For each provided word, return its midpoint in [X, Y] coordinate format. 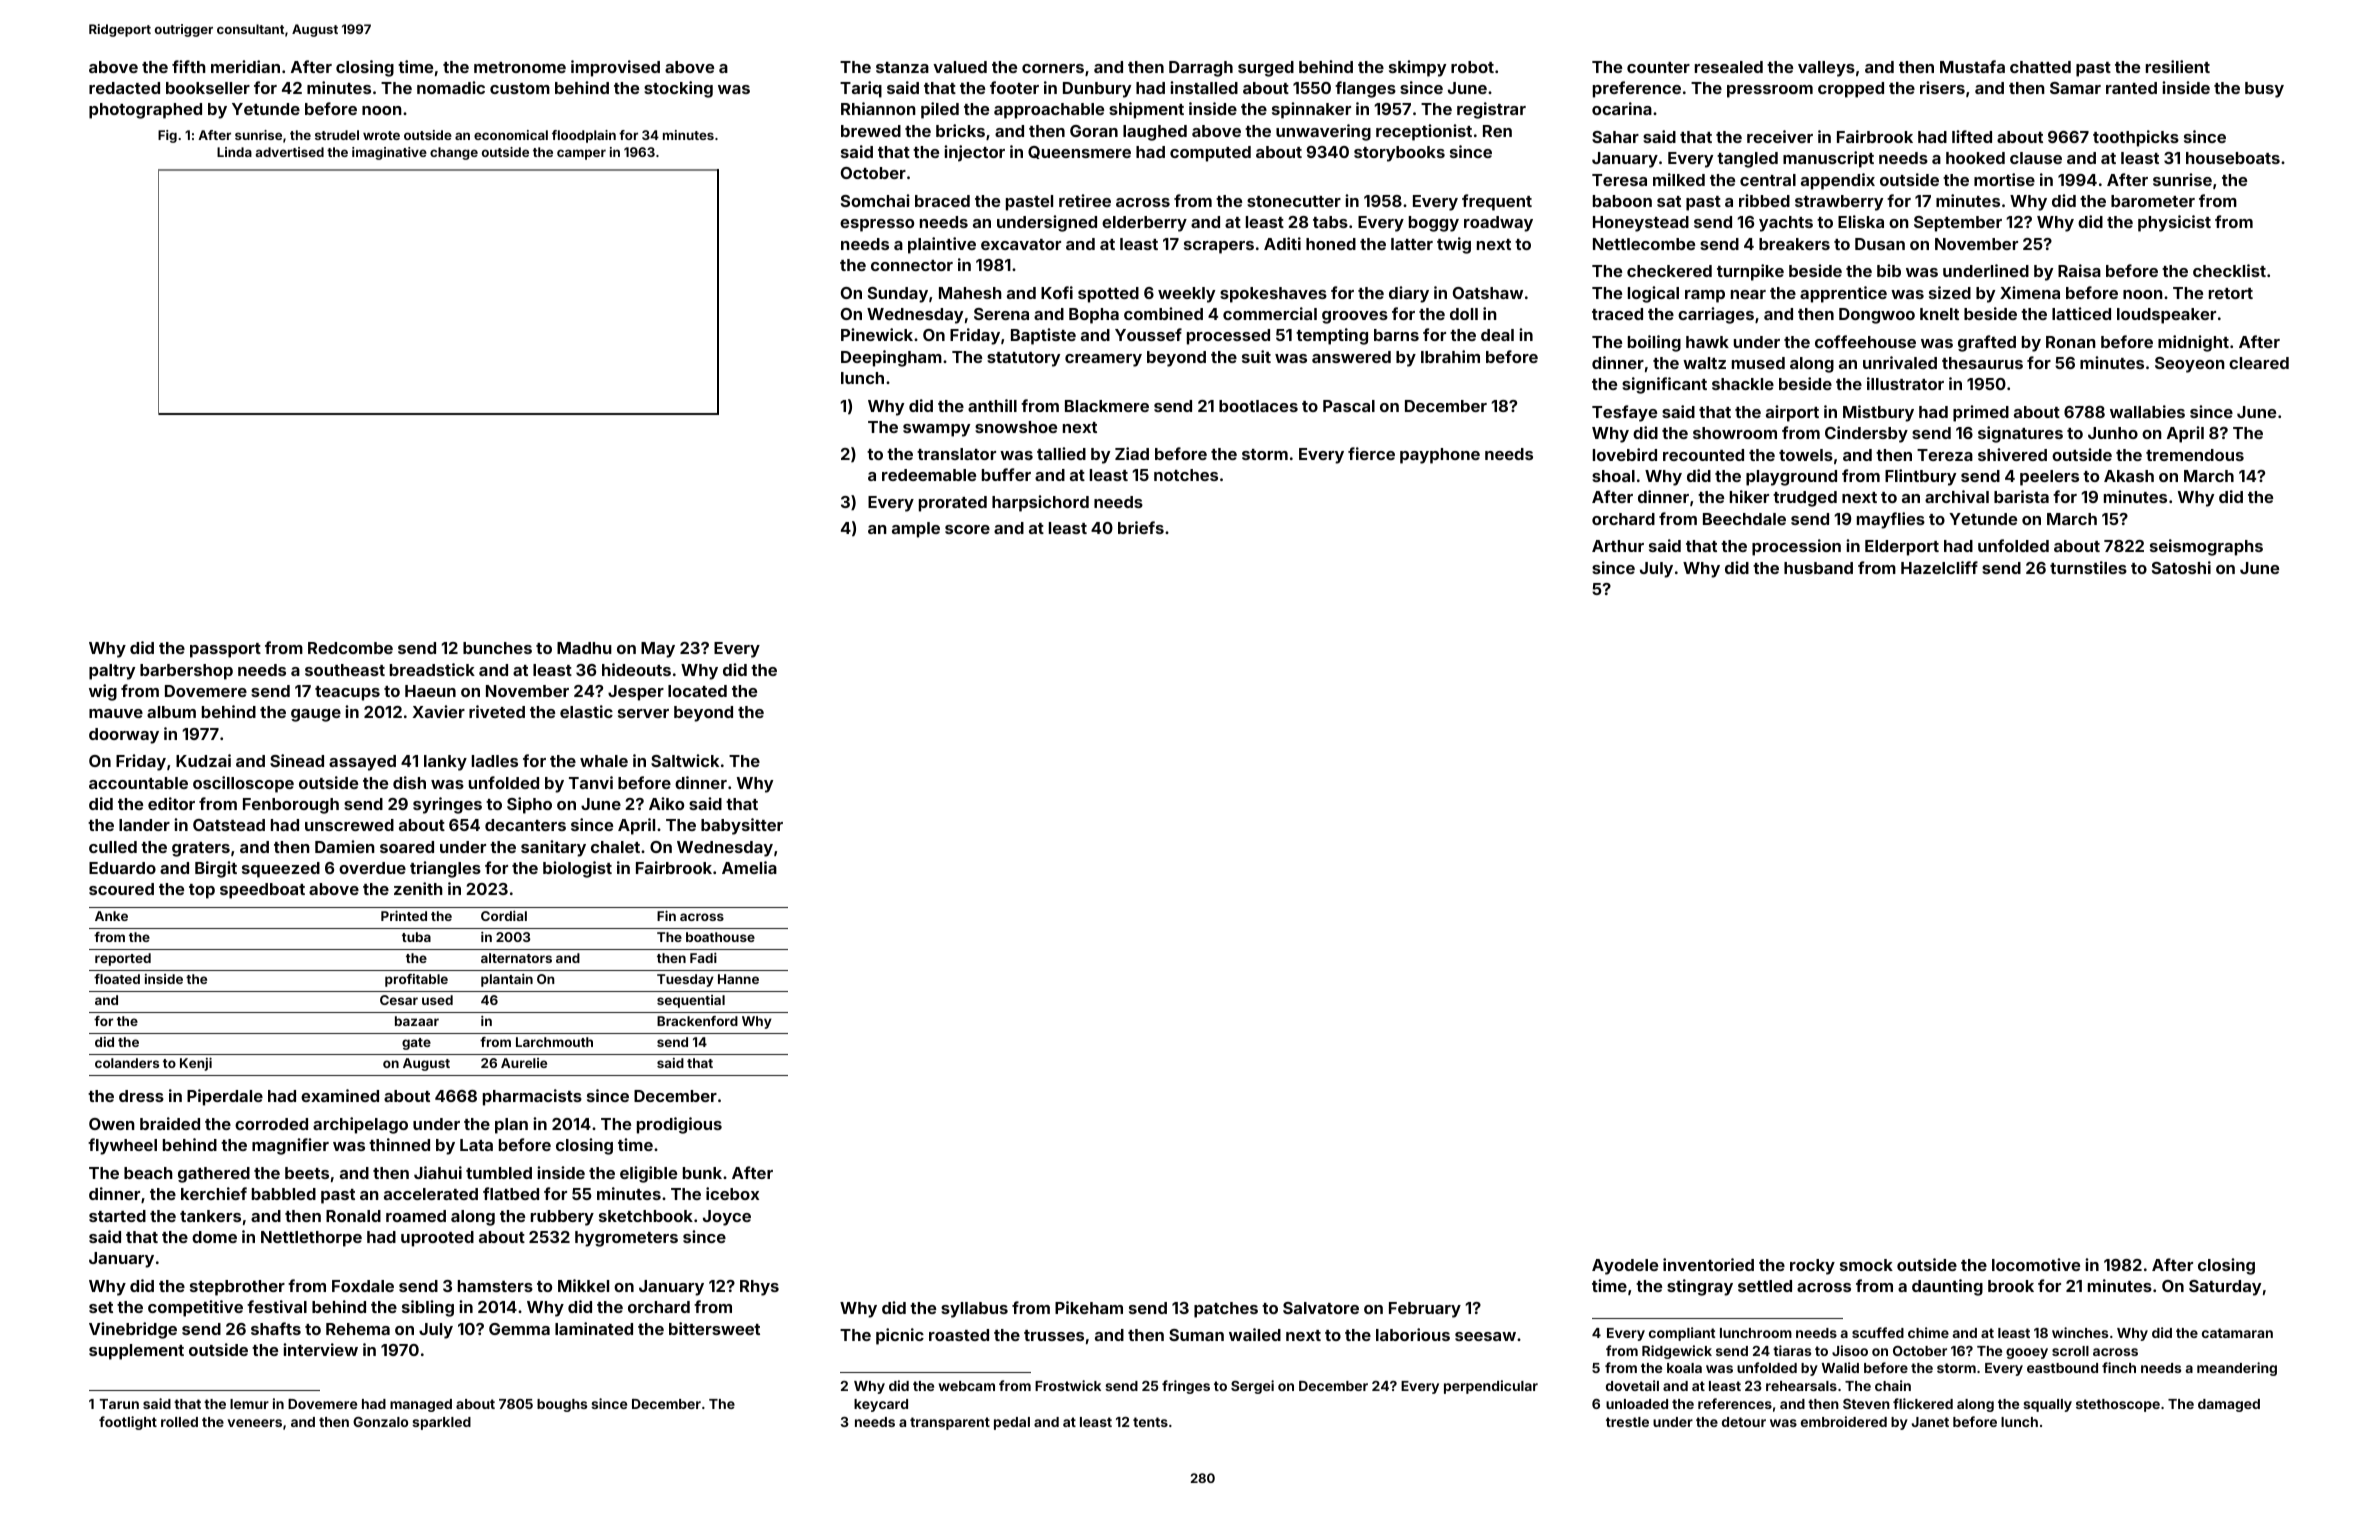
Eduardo [122, 868]
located [697, 691]
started [117, 1216]
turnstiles [2088, 567]
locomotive [2036, 1264]
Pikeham [1089, 1307]
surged [1266, 69]
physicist [2174, 223]
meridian [245, 66]
